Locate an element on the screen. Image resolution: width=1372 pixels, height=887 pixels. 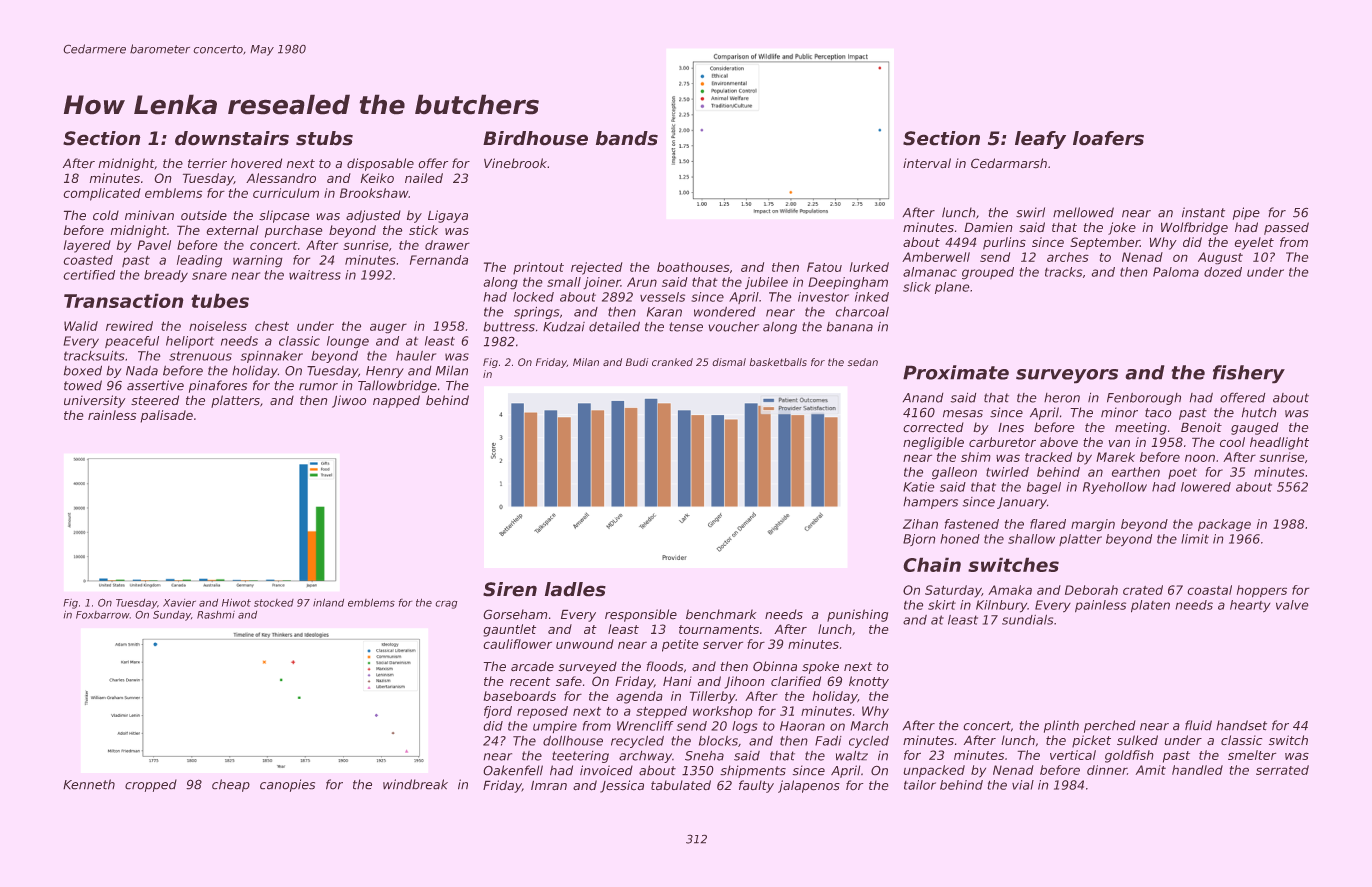
dollhouse is located at coordinates (573, 741).
